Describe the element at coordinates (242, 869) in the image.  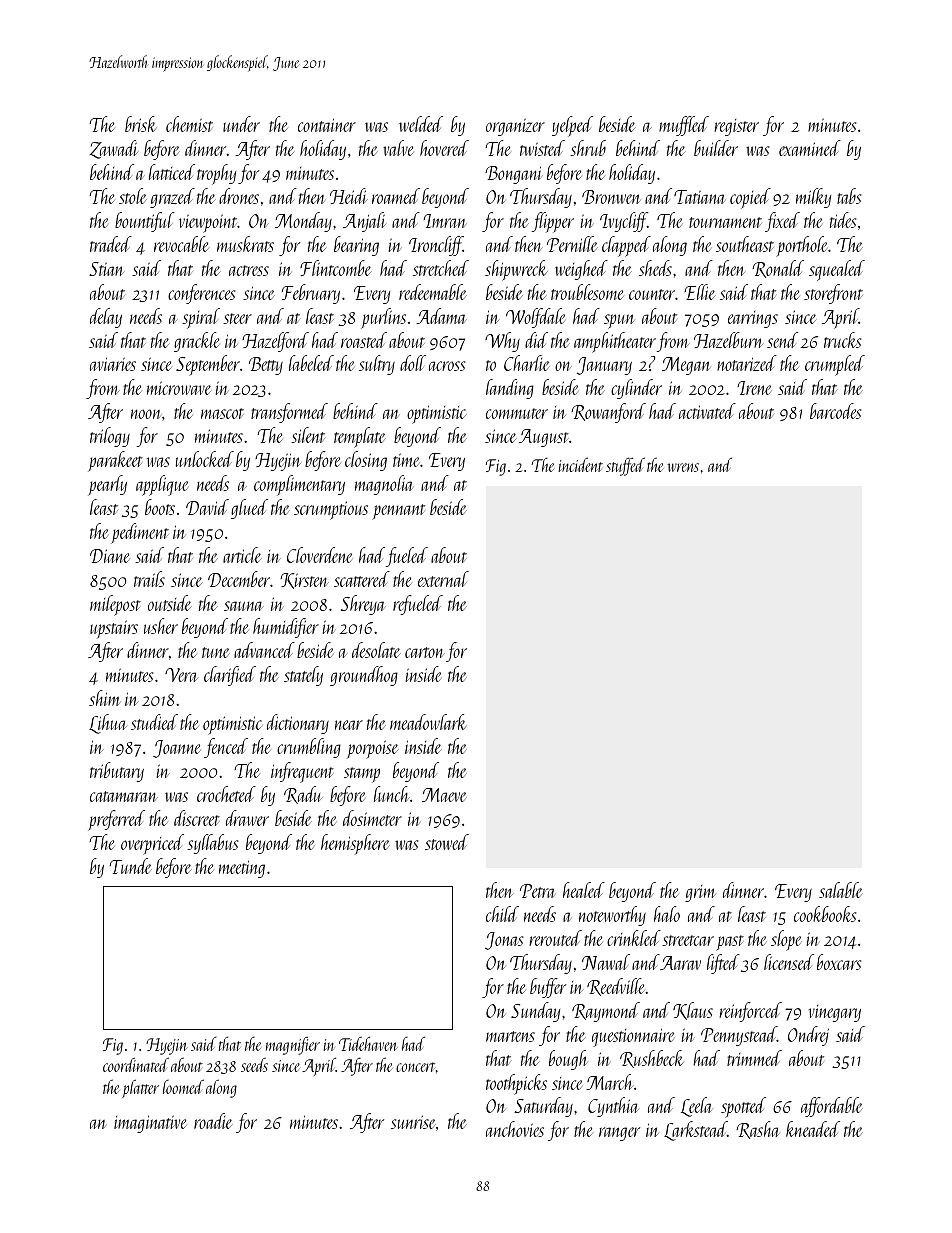
I see `meeting` at that location.
